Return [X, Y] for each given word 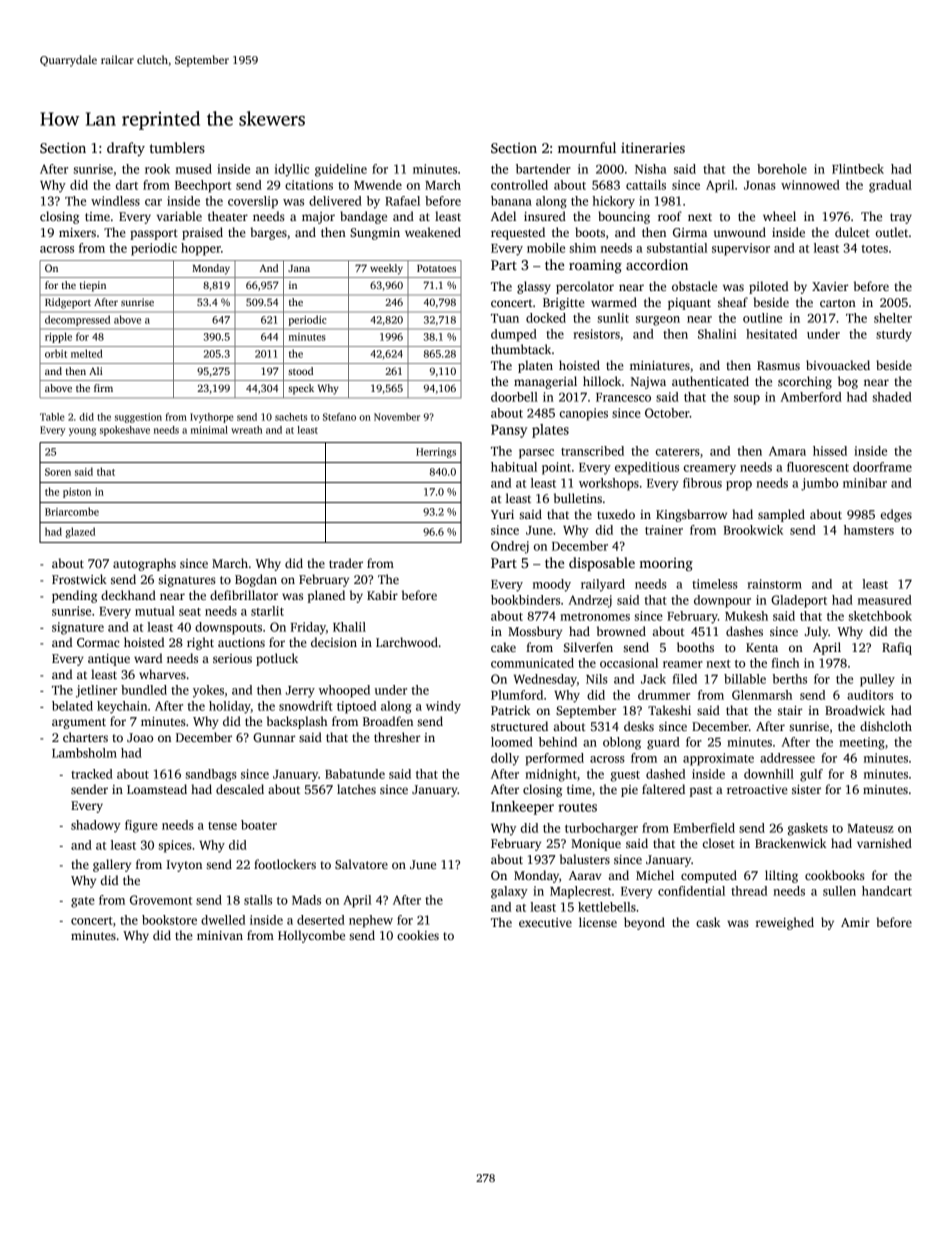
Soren [58, 472]
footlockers [285, 864]
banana [511, 201]
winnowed [810, 185]
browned [621, 631]
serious [232, 658]
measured [885, 600]
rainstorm [774, 584]
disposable [602, 564]
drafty [126, 149]
